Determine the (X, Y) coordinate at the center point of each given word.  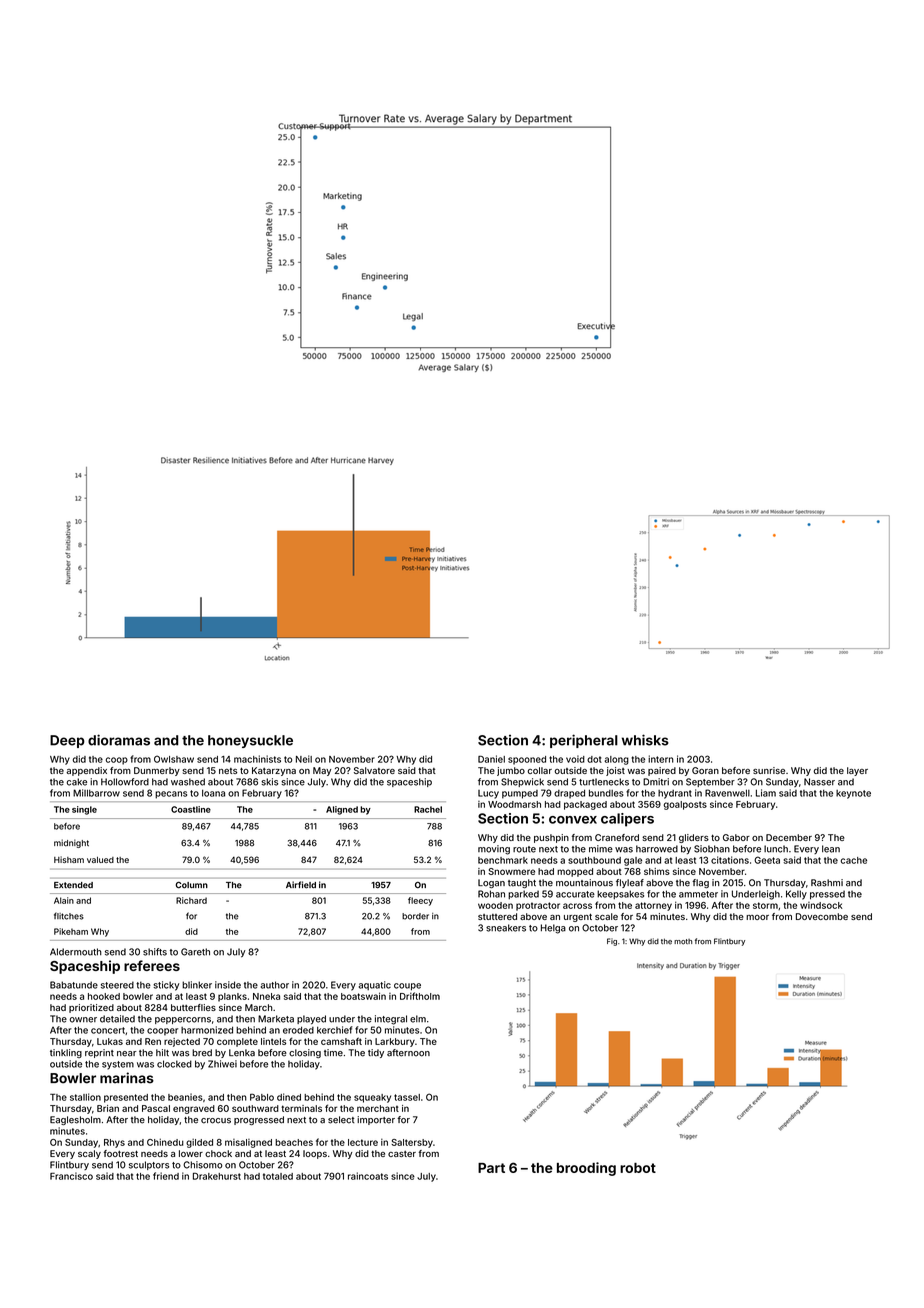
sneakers (506, 928)
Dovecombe (822, 916)
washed (188, 782)
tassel (407, 1097)
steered (117, 985)
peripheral (584, 741)
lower (191, 1153)
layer (857, 771)
